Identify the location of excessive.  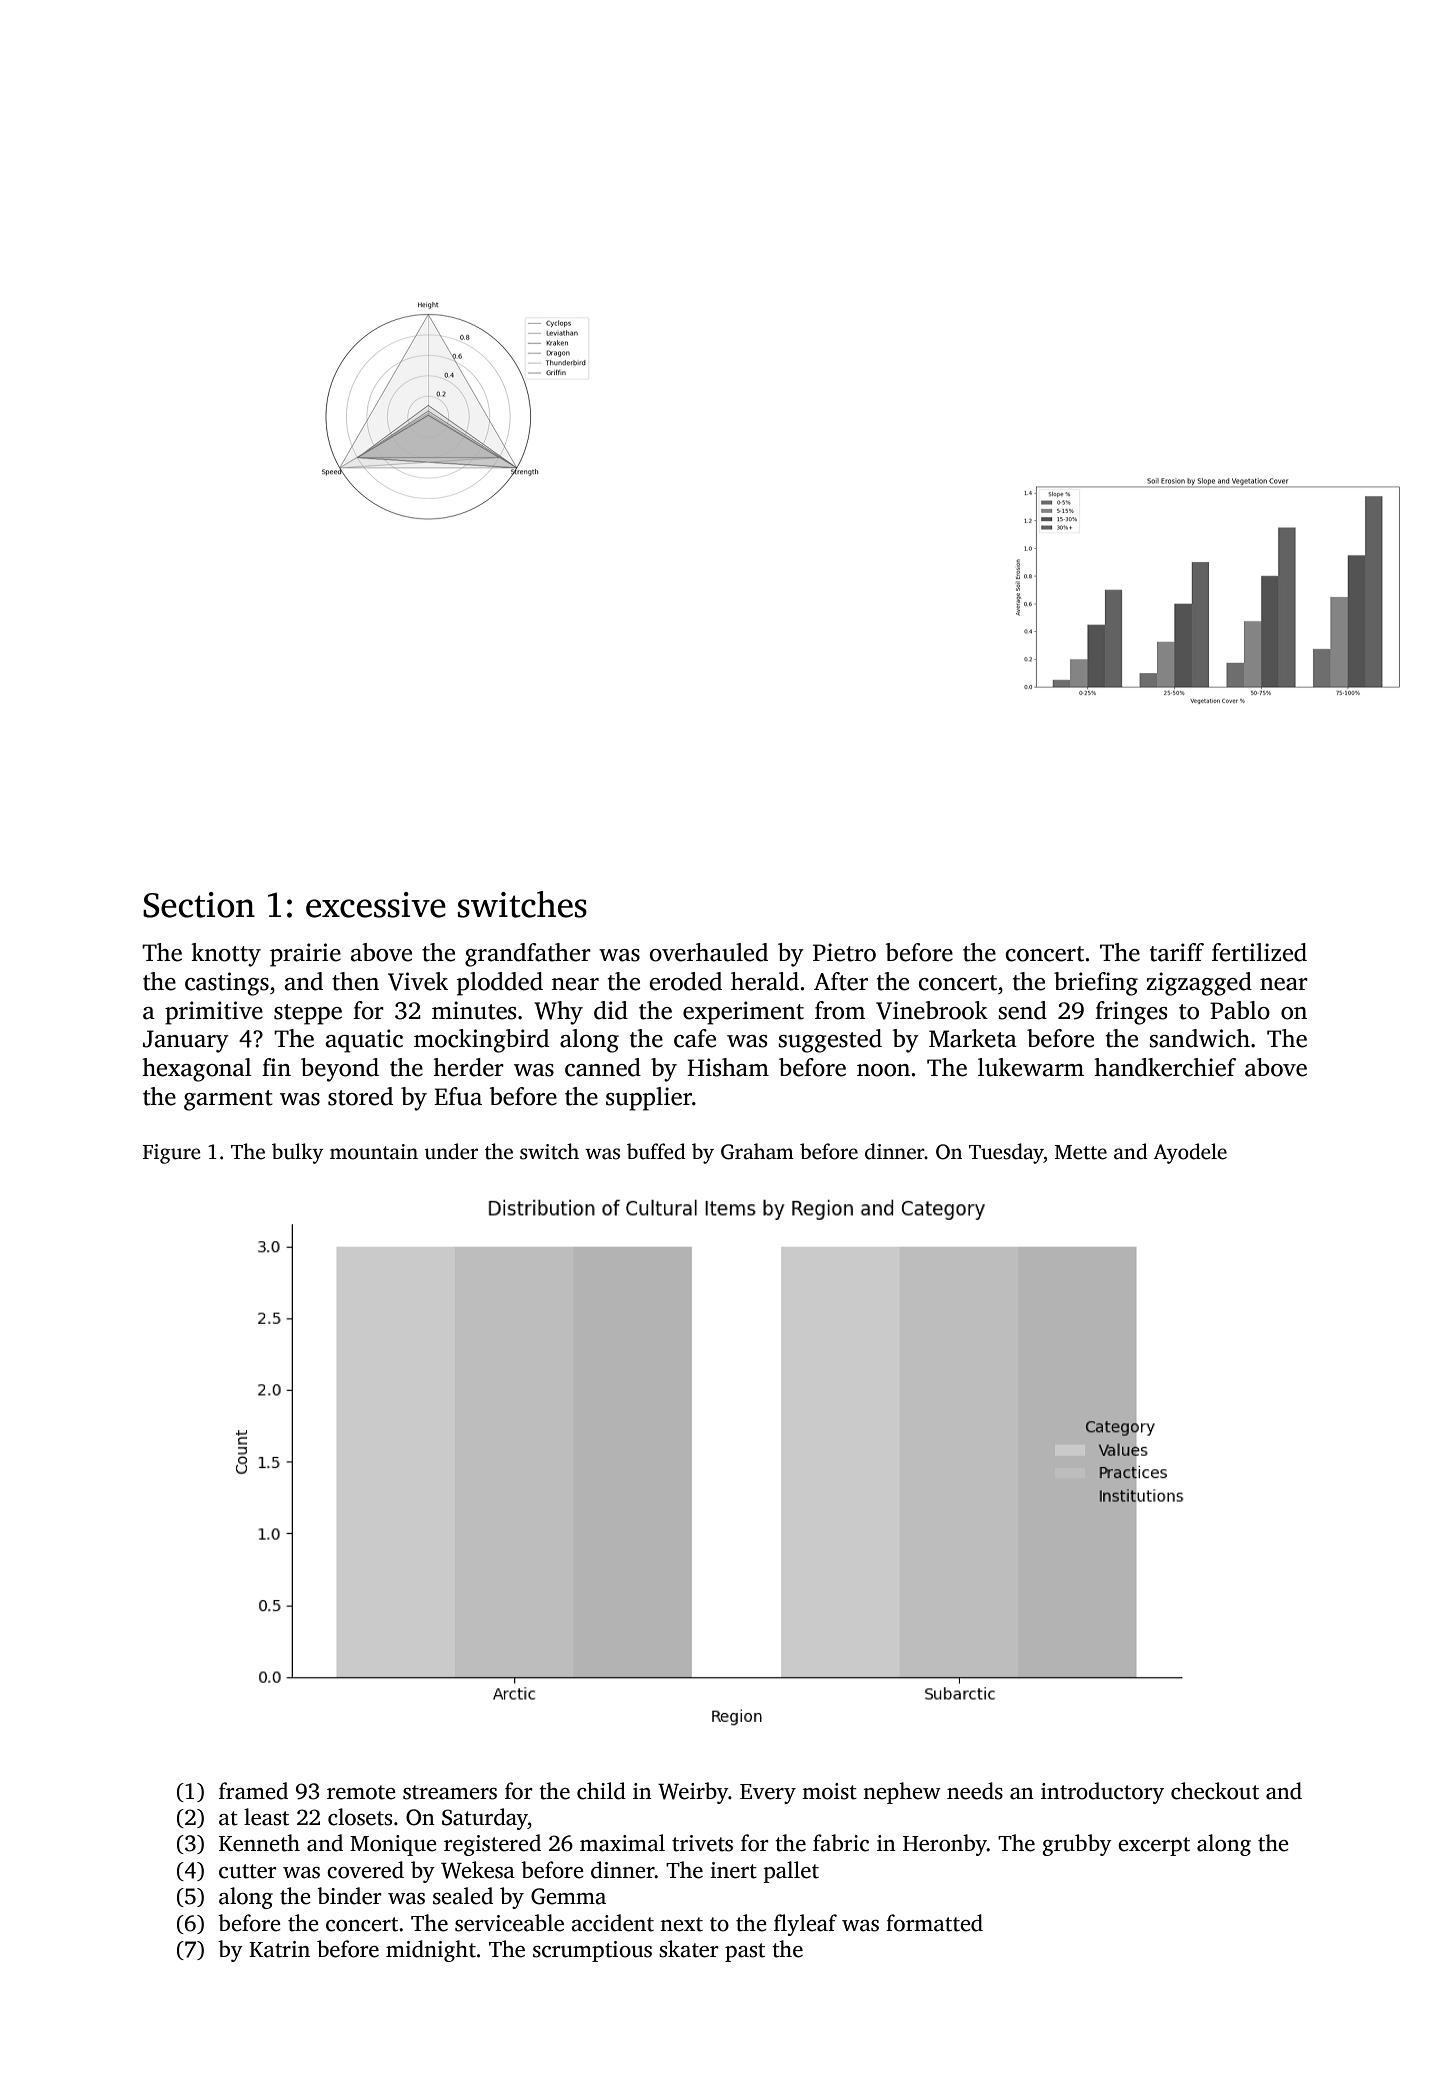
(376, 905).
